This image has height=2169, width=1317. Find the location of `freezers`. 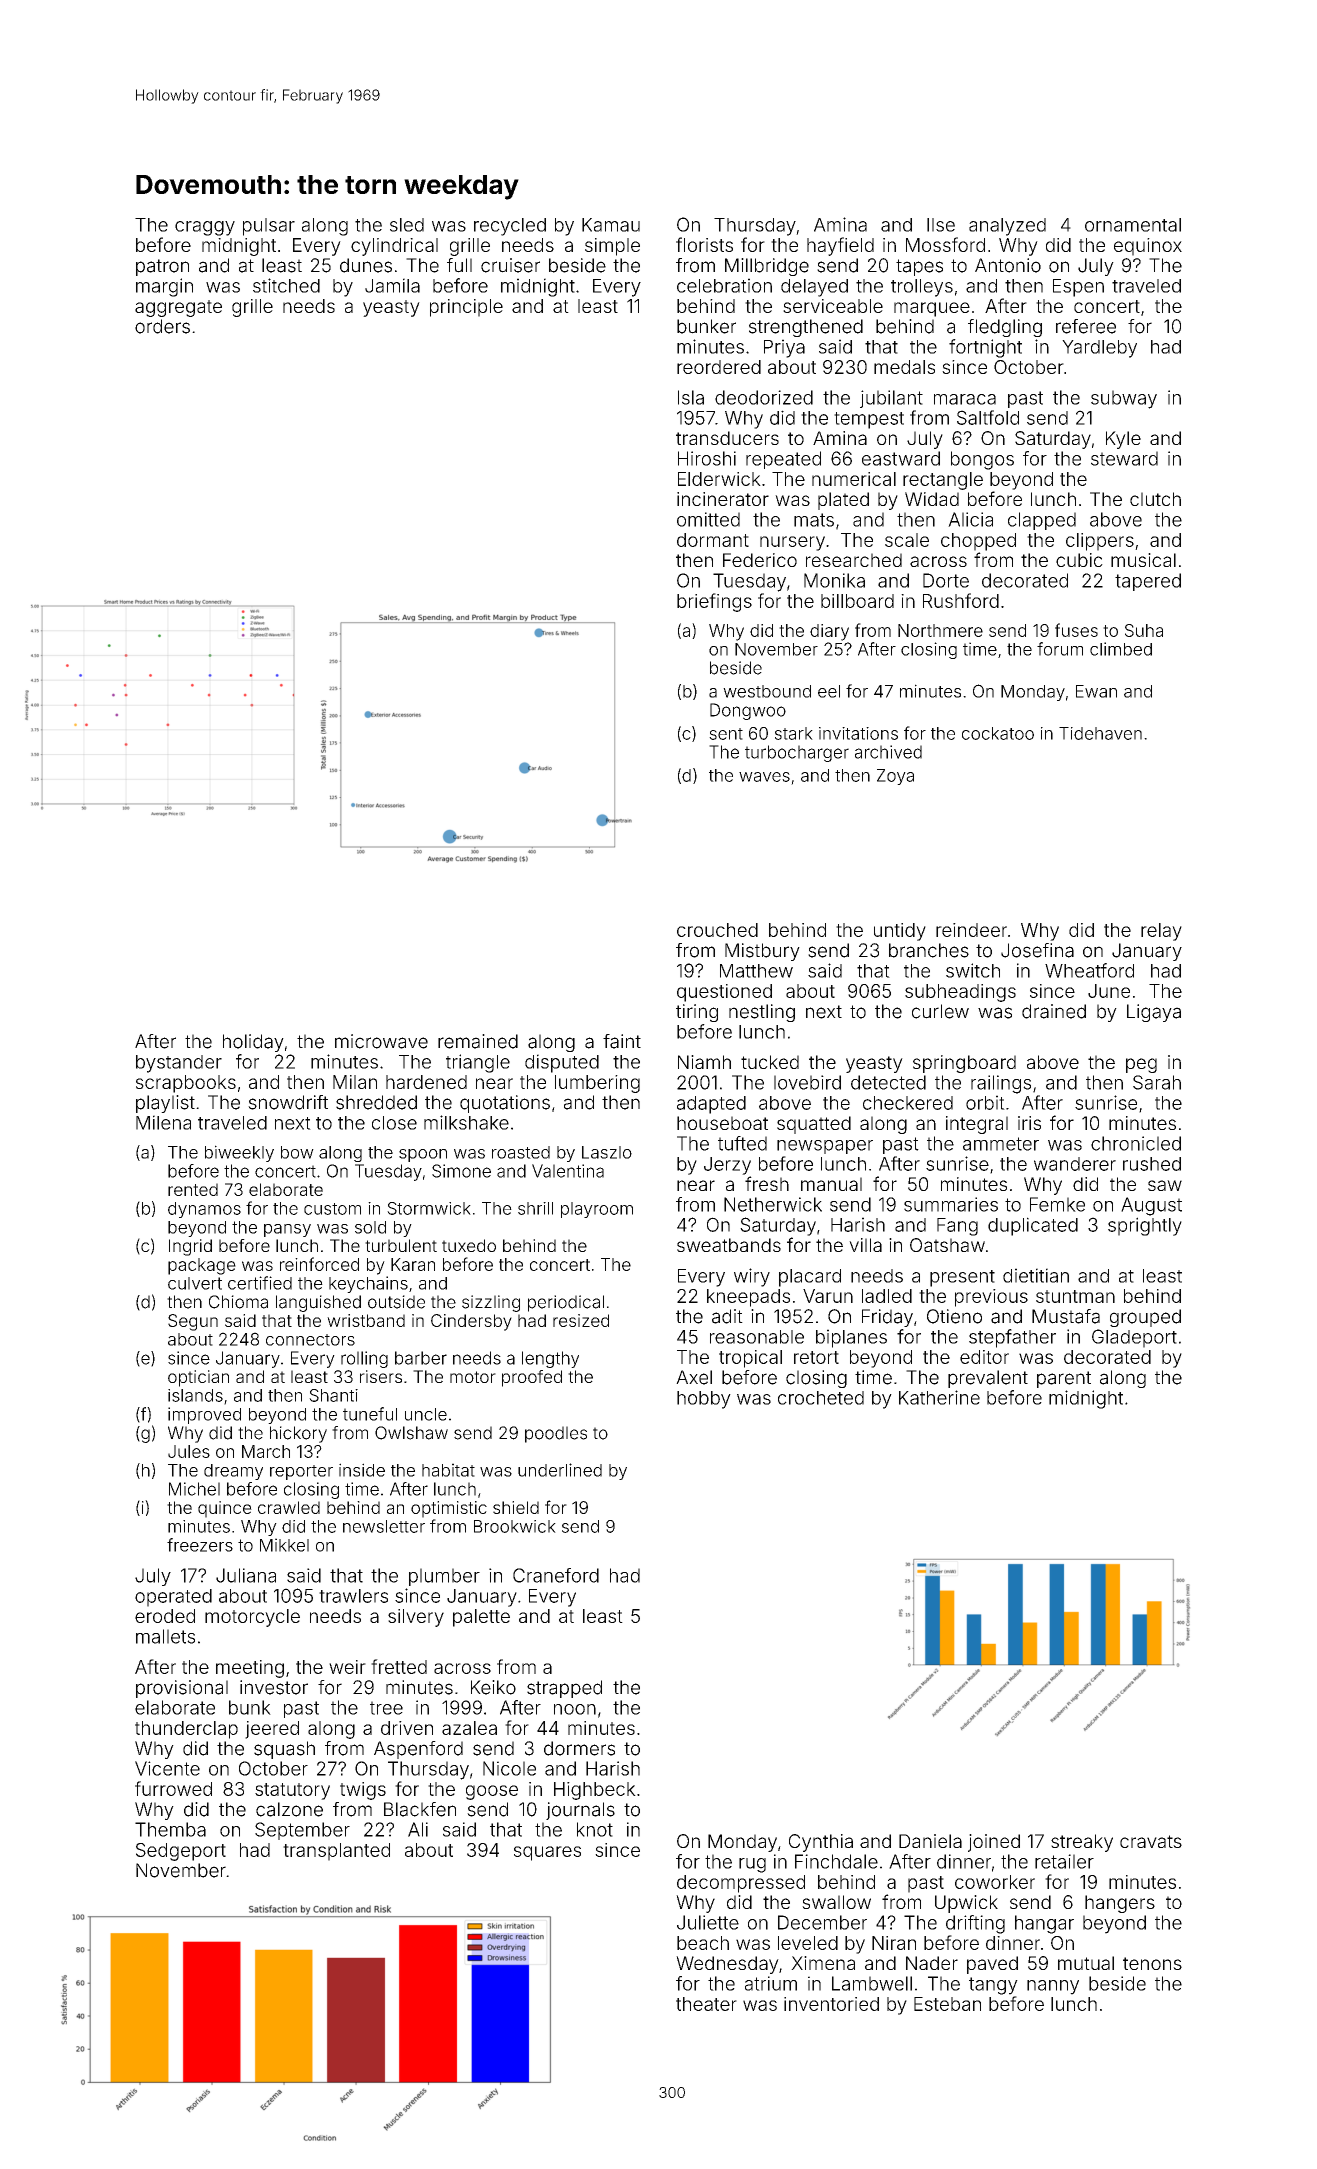

freezers is located at coordinates (200, 1545).
